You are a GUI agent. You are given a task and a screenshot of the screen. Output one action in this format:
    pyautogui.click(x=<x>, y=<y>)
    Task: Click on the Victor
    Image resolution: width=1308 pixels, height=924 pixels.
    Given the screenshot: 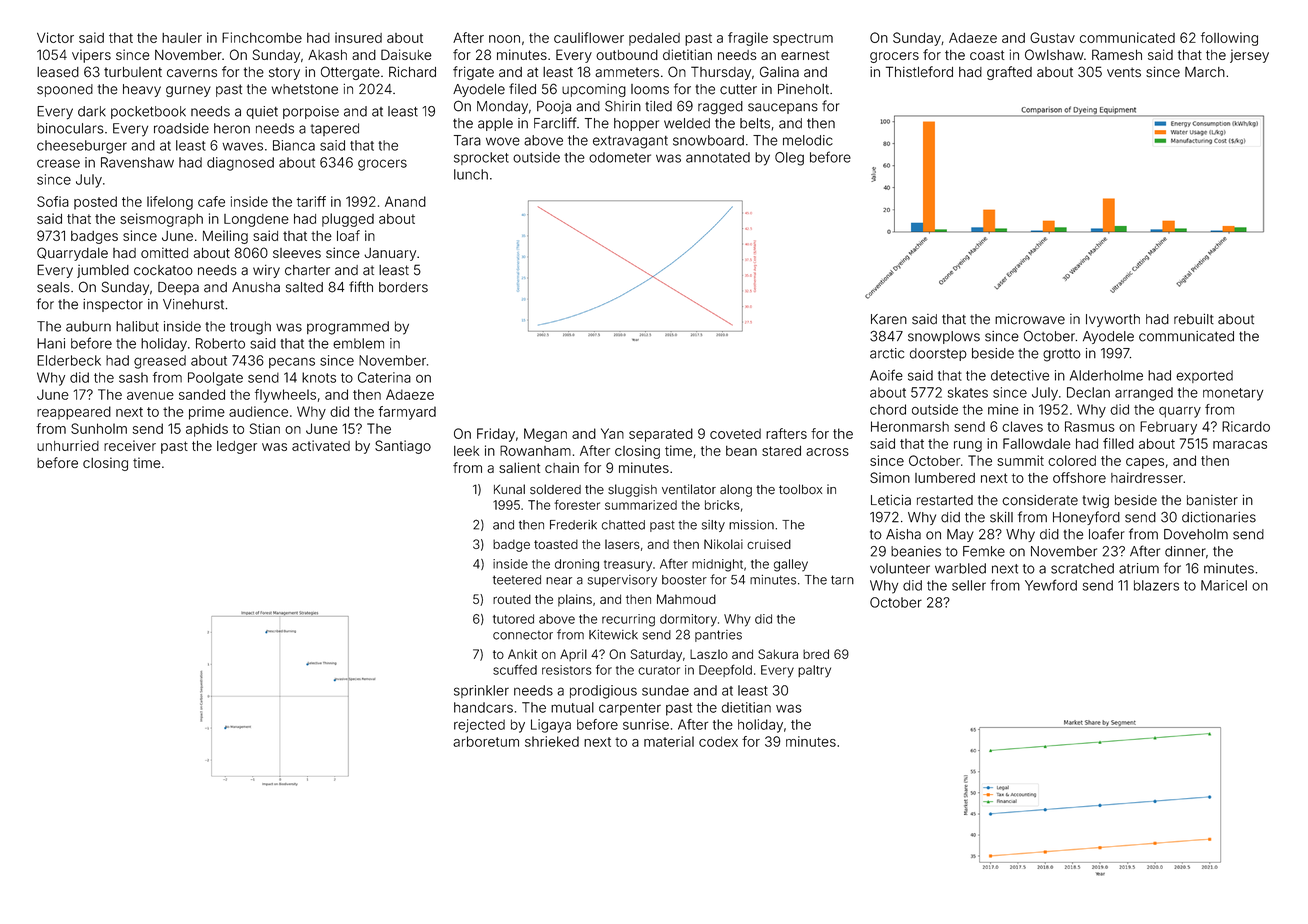 What is the action you would take?
    pyautogui.click(x=55, y=37)
